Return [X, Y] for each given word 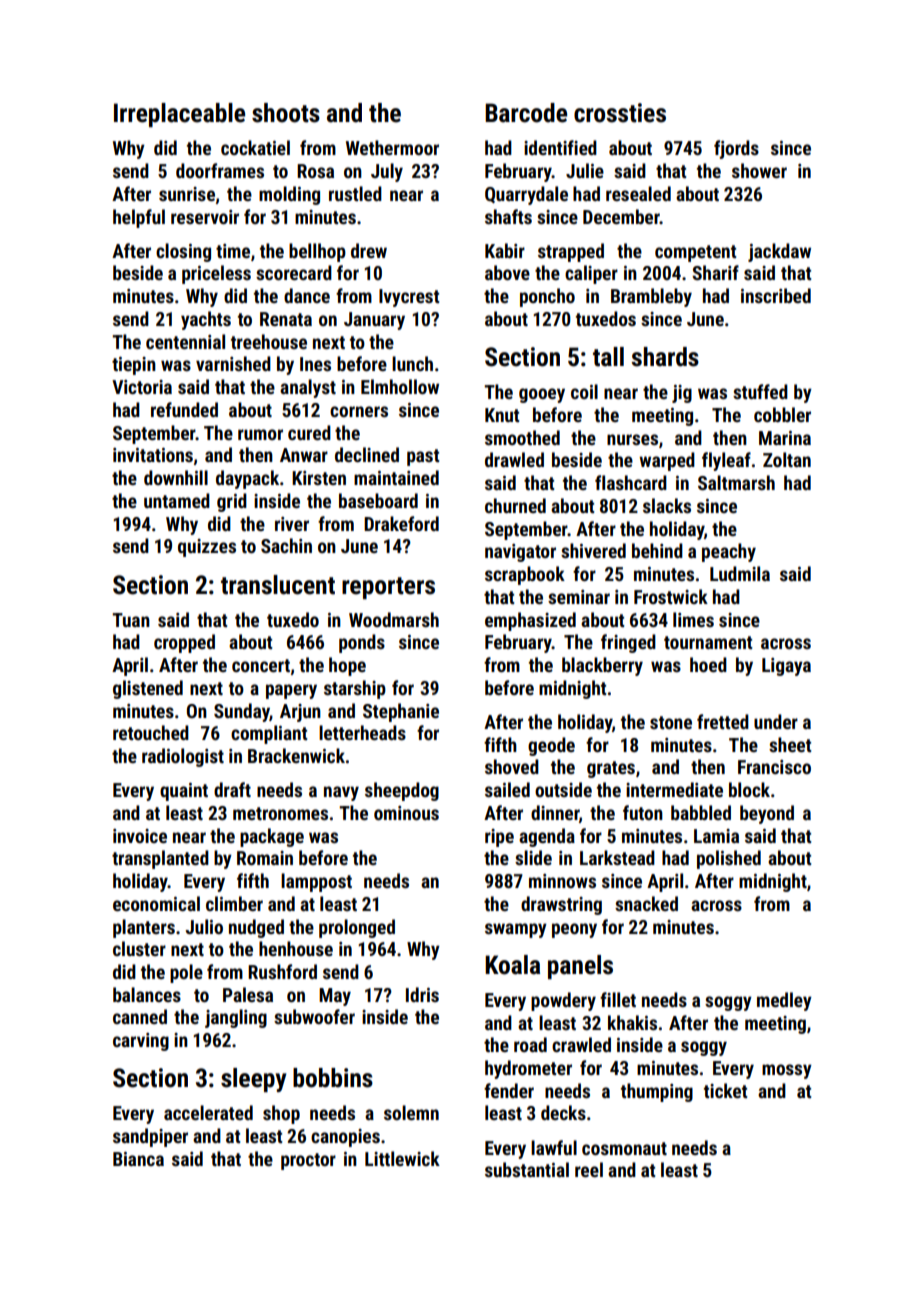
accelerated [208, 1112]
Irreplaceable [179, 115]
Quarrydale [526, 195]
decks [563, 1112]
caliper [591, 274]
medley [784, 1001]
